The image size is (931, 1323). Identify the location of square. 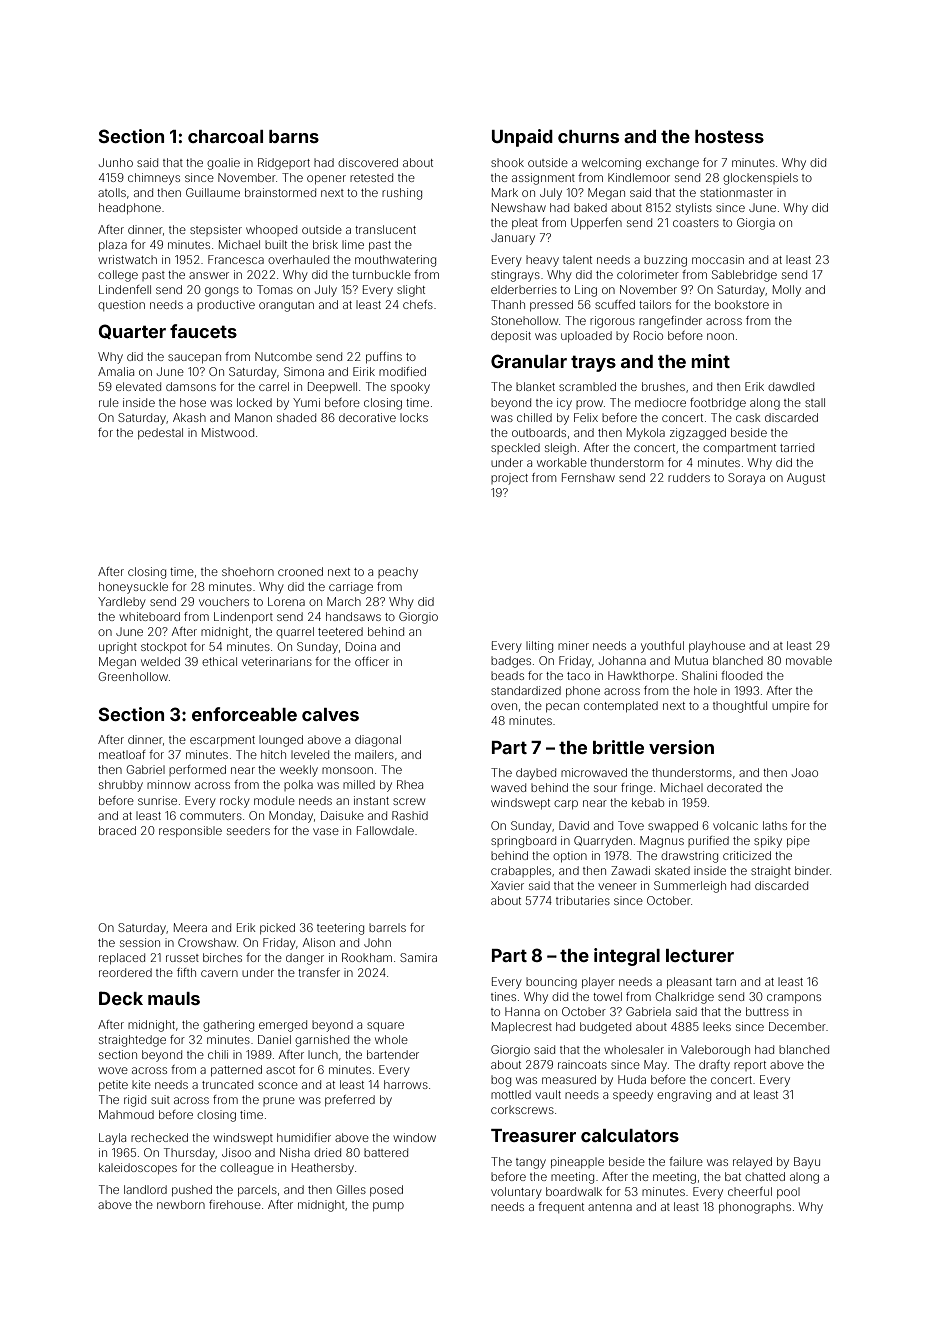
(385, 1026).
